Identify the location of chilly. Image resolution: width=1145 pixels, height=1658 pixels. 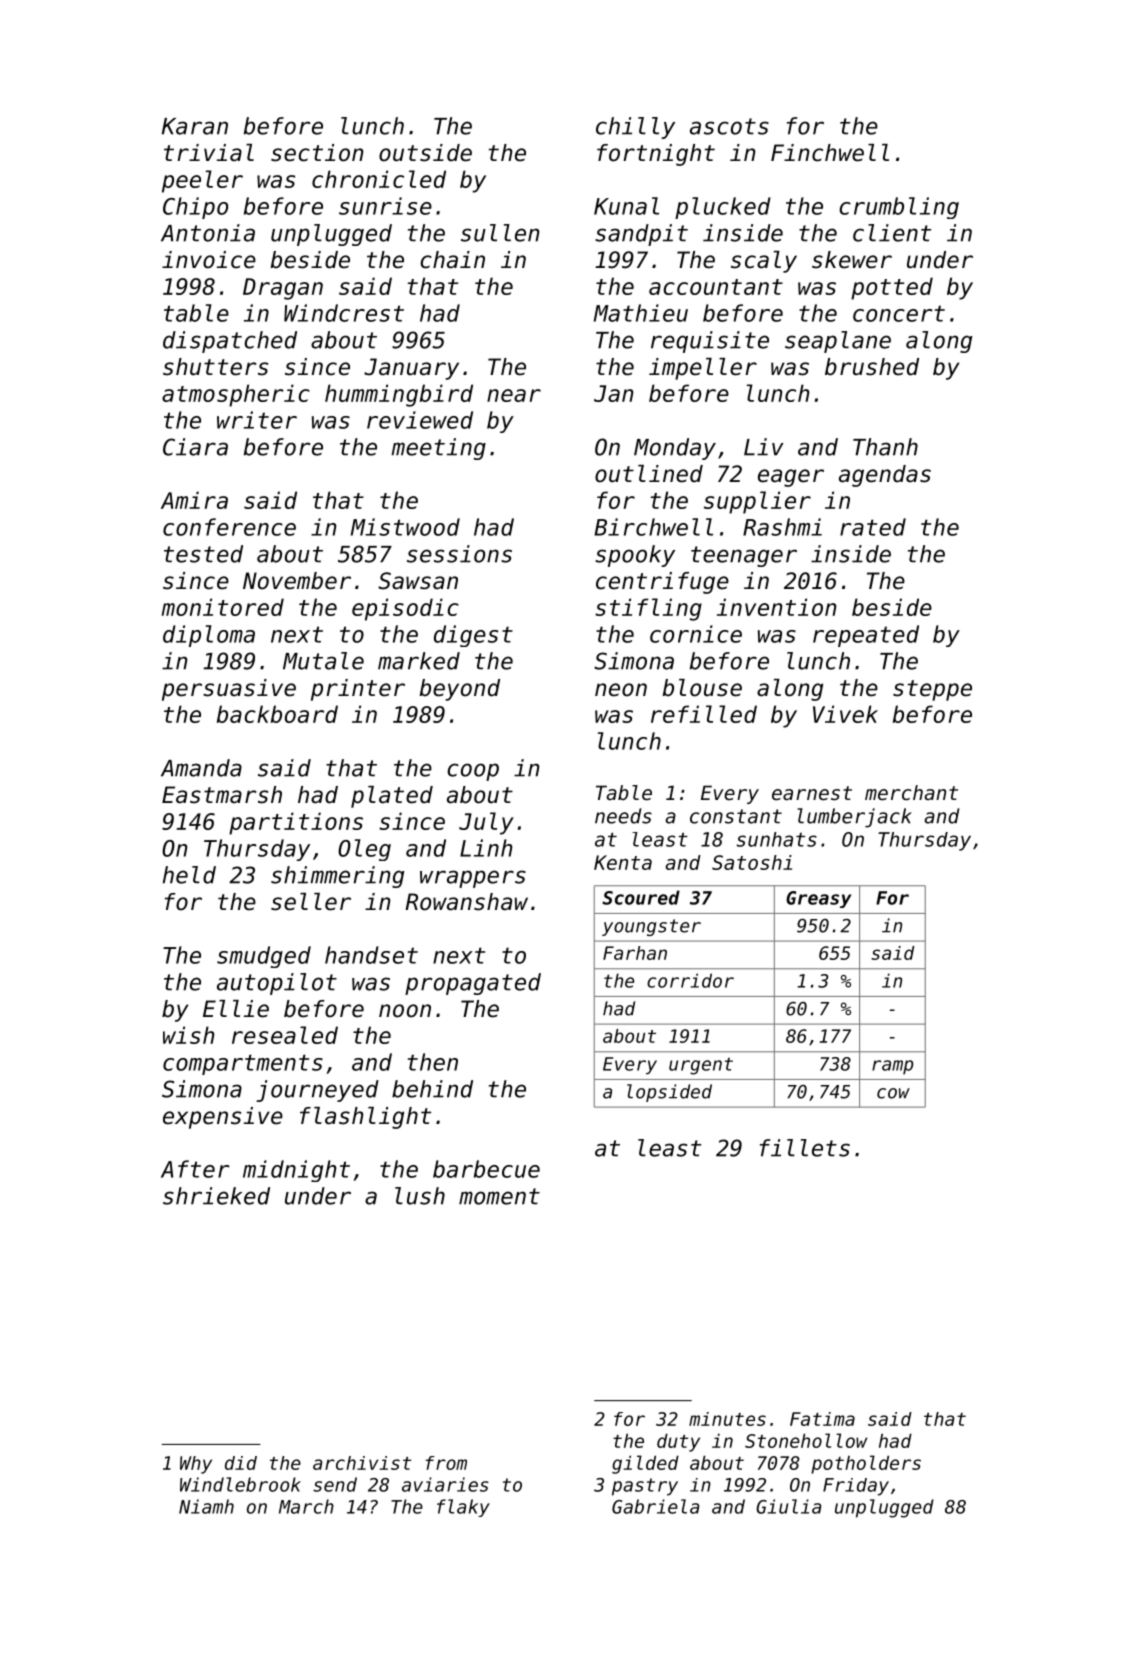
(635, 128).
